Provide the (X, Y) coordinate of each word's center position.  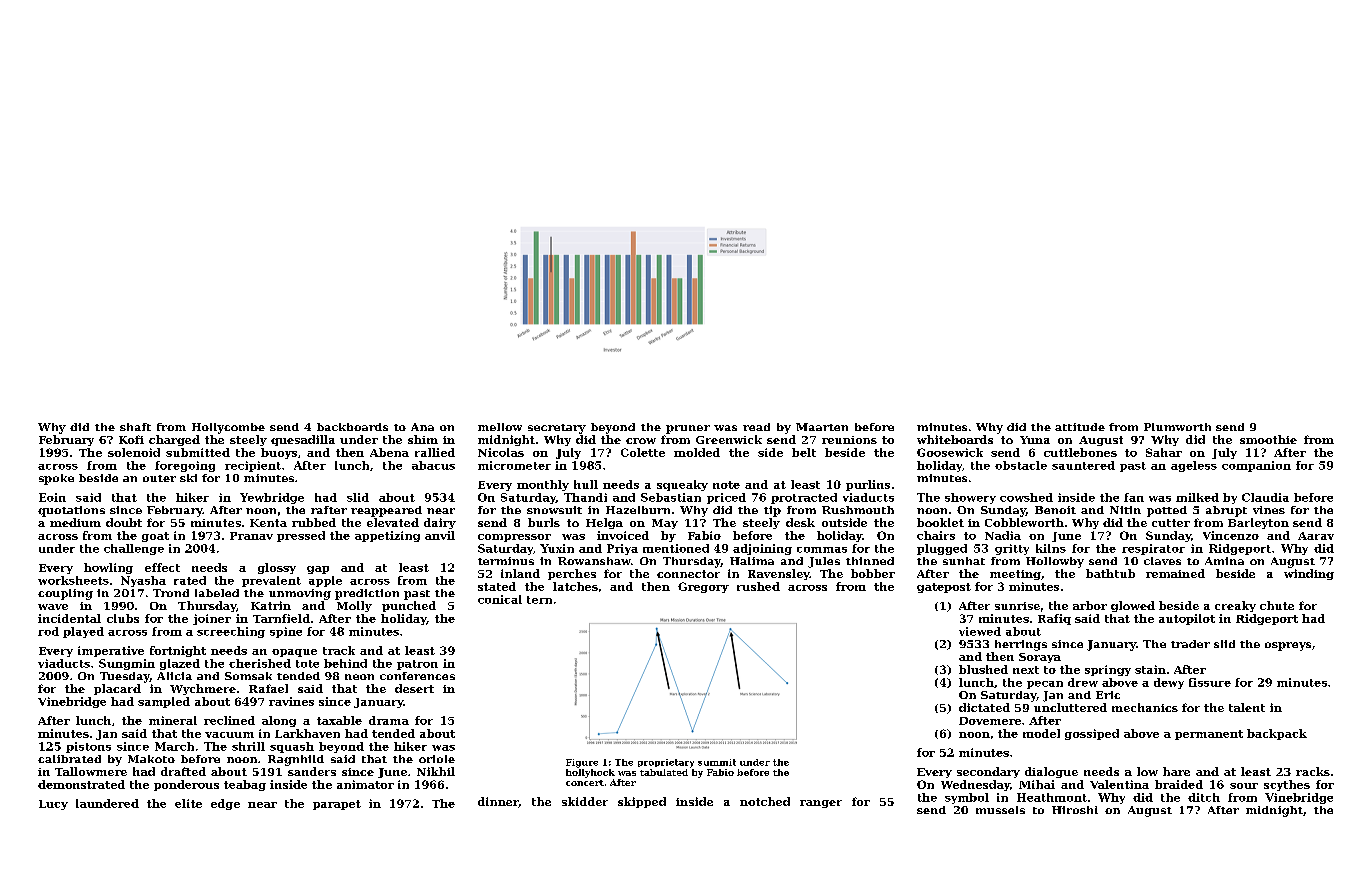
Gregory (703, 587)
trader (1190, 644)
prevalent (271, 581)
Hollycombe (228, 428)
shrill (248, 746)
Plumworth (1177, 427)
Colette (643, 452)
